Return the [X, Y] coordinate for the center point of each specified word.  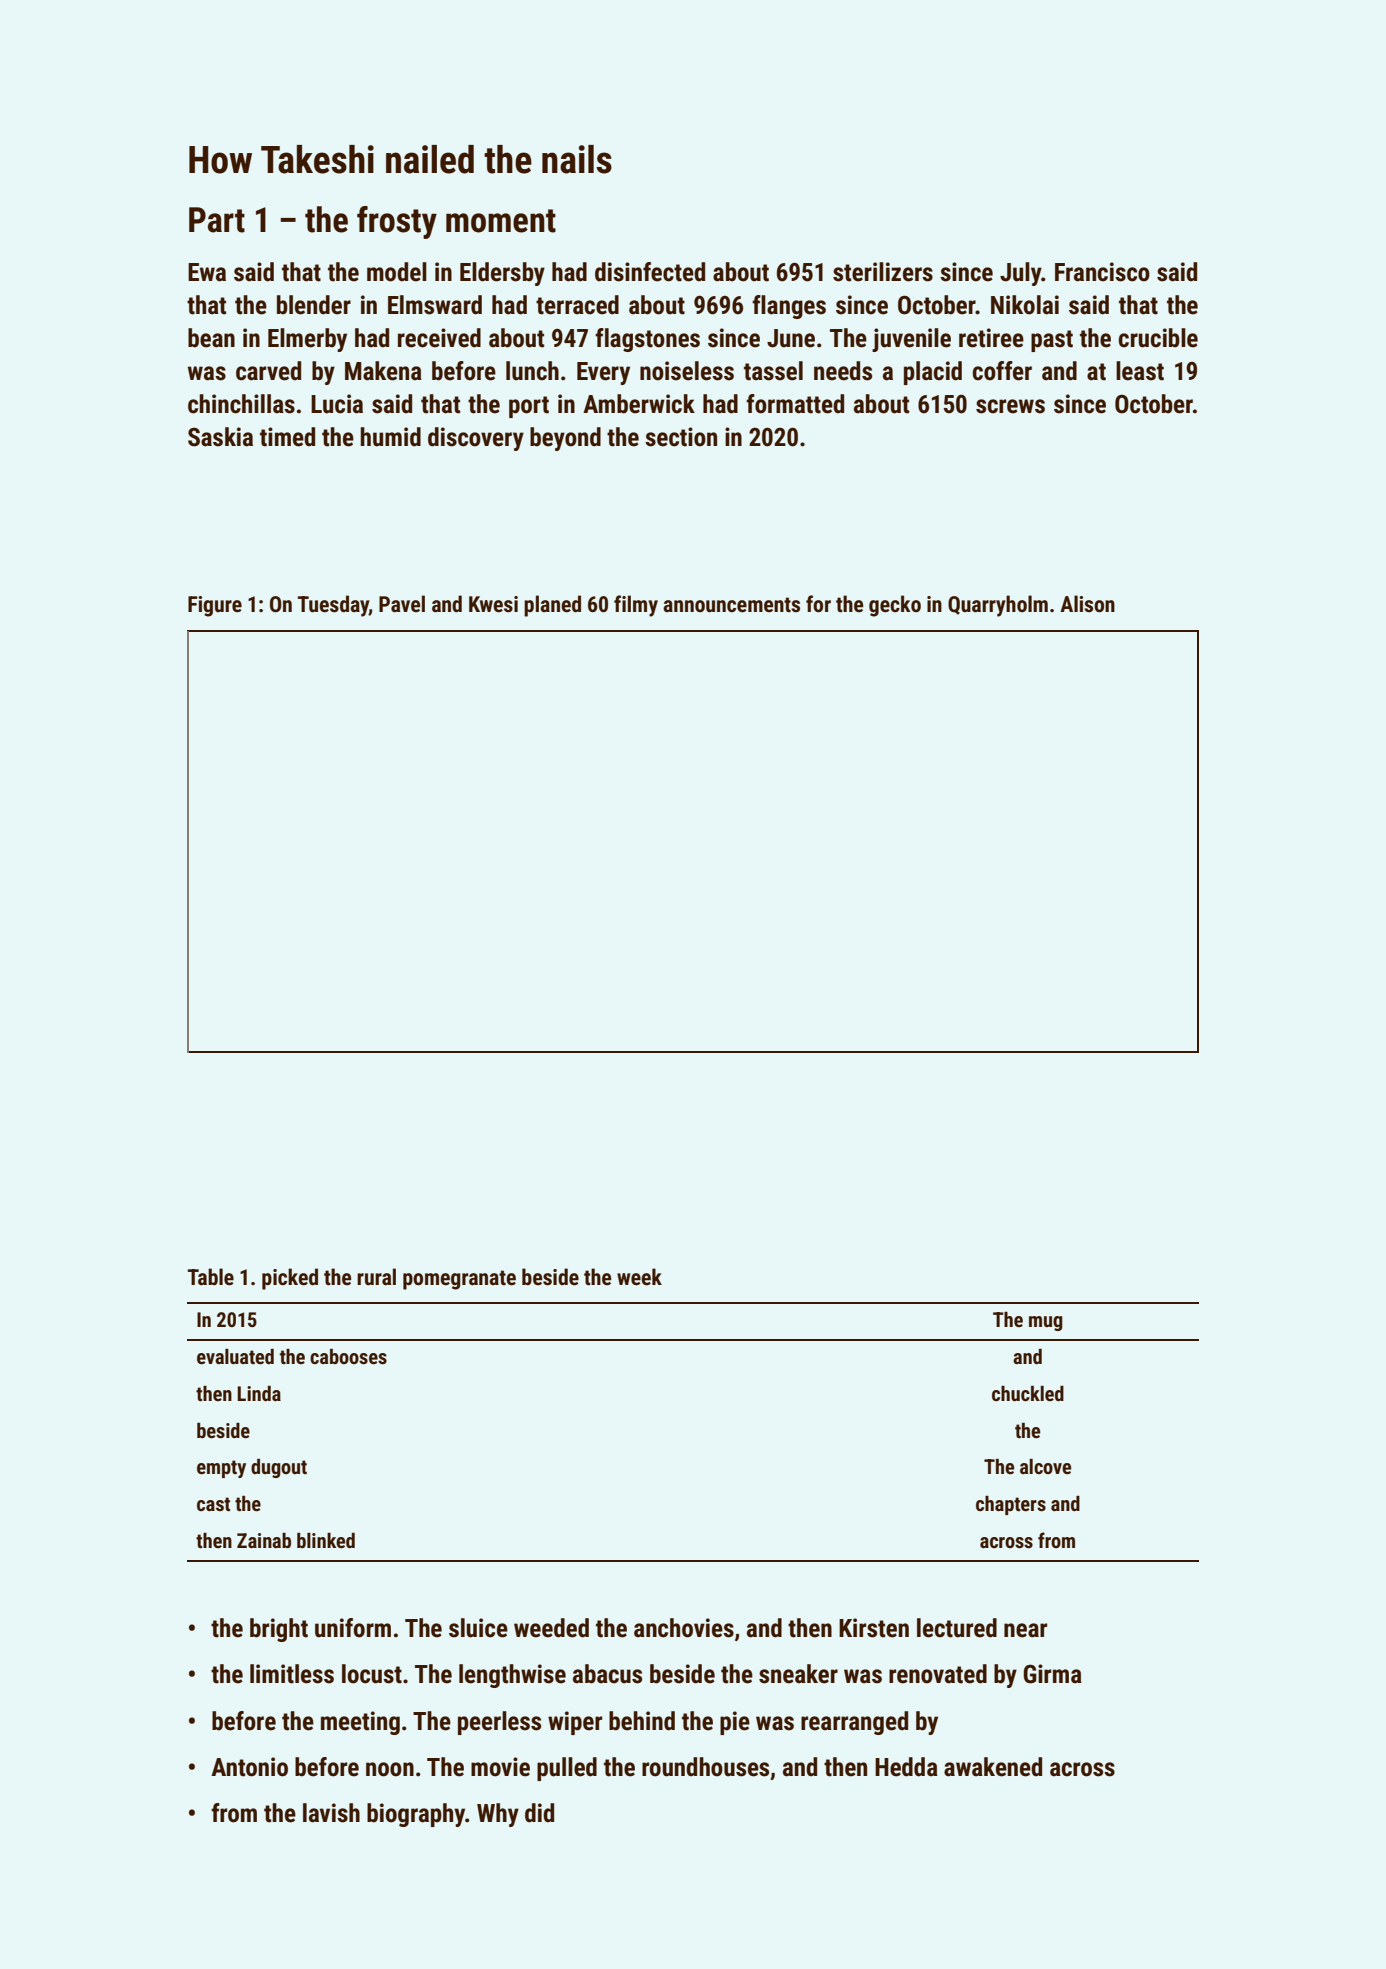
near [1025, 1630]
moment [501, 221]
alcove [1045, 1466]
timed [287, 437]
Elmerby [307, 340]
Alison [1087, 603]
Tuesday [333, 606]
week [639, 1277]
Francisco [1102, 272]
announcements [731, 605]
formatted [795, 404]
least [1140, 371]
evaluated [235, 1356]
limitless [292, 1674]
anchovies [684, 1628]
